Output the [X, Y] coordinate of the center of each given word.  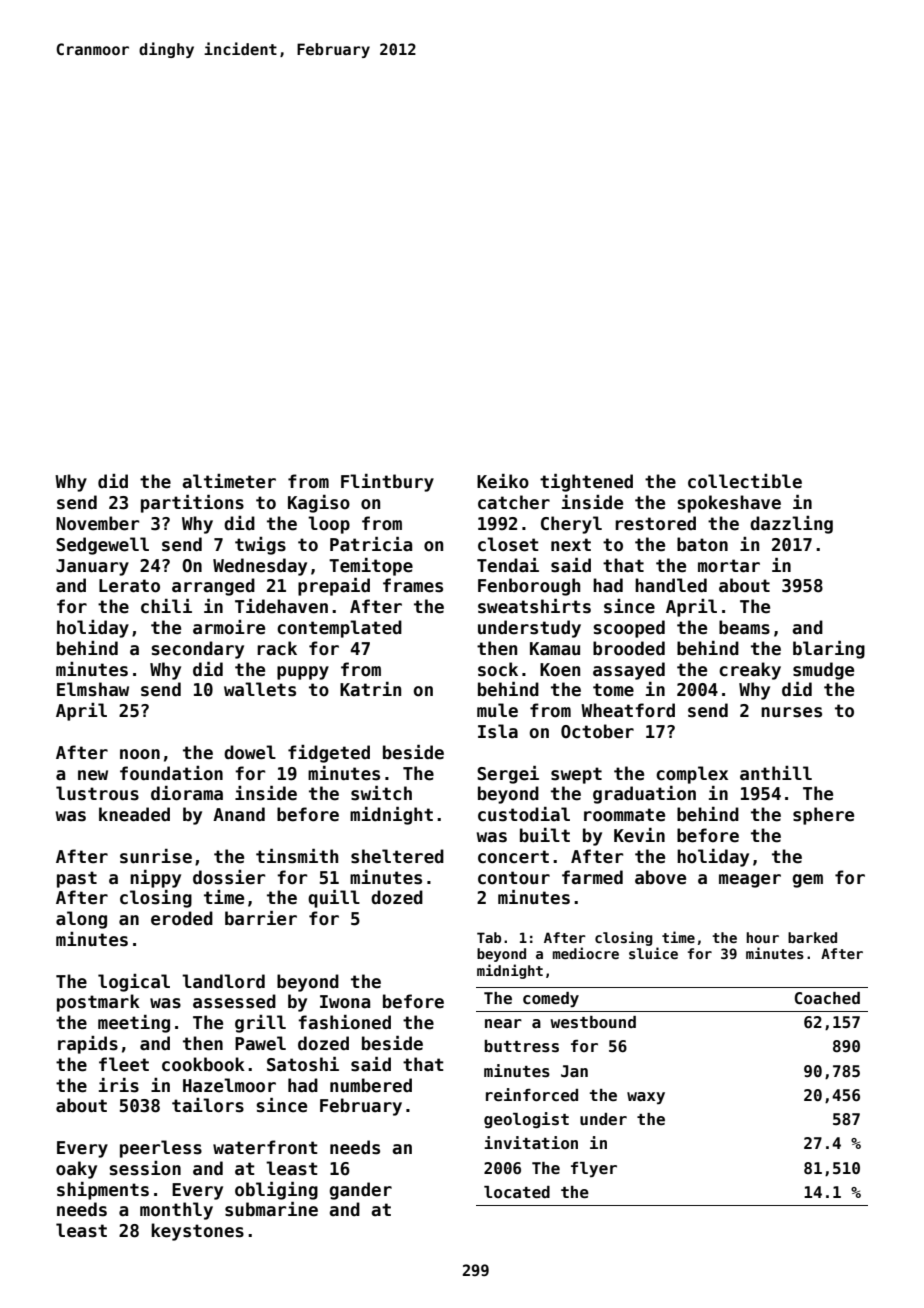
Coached [827, 998]
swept [576, 775]
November [97, 523]
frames [413, 585]
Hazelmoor [229, 1085]
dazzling [791, 525]
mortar [729, 566]
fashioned [344, 1022]
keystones [197, 1232]
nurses [791, 712]
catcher [514, 502]
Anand [239, 814]
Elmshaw [93, 689]
